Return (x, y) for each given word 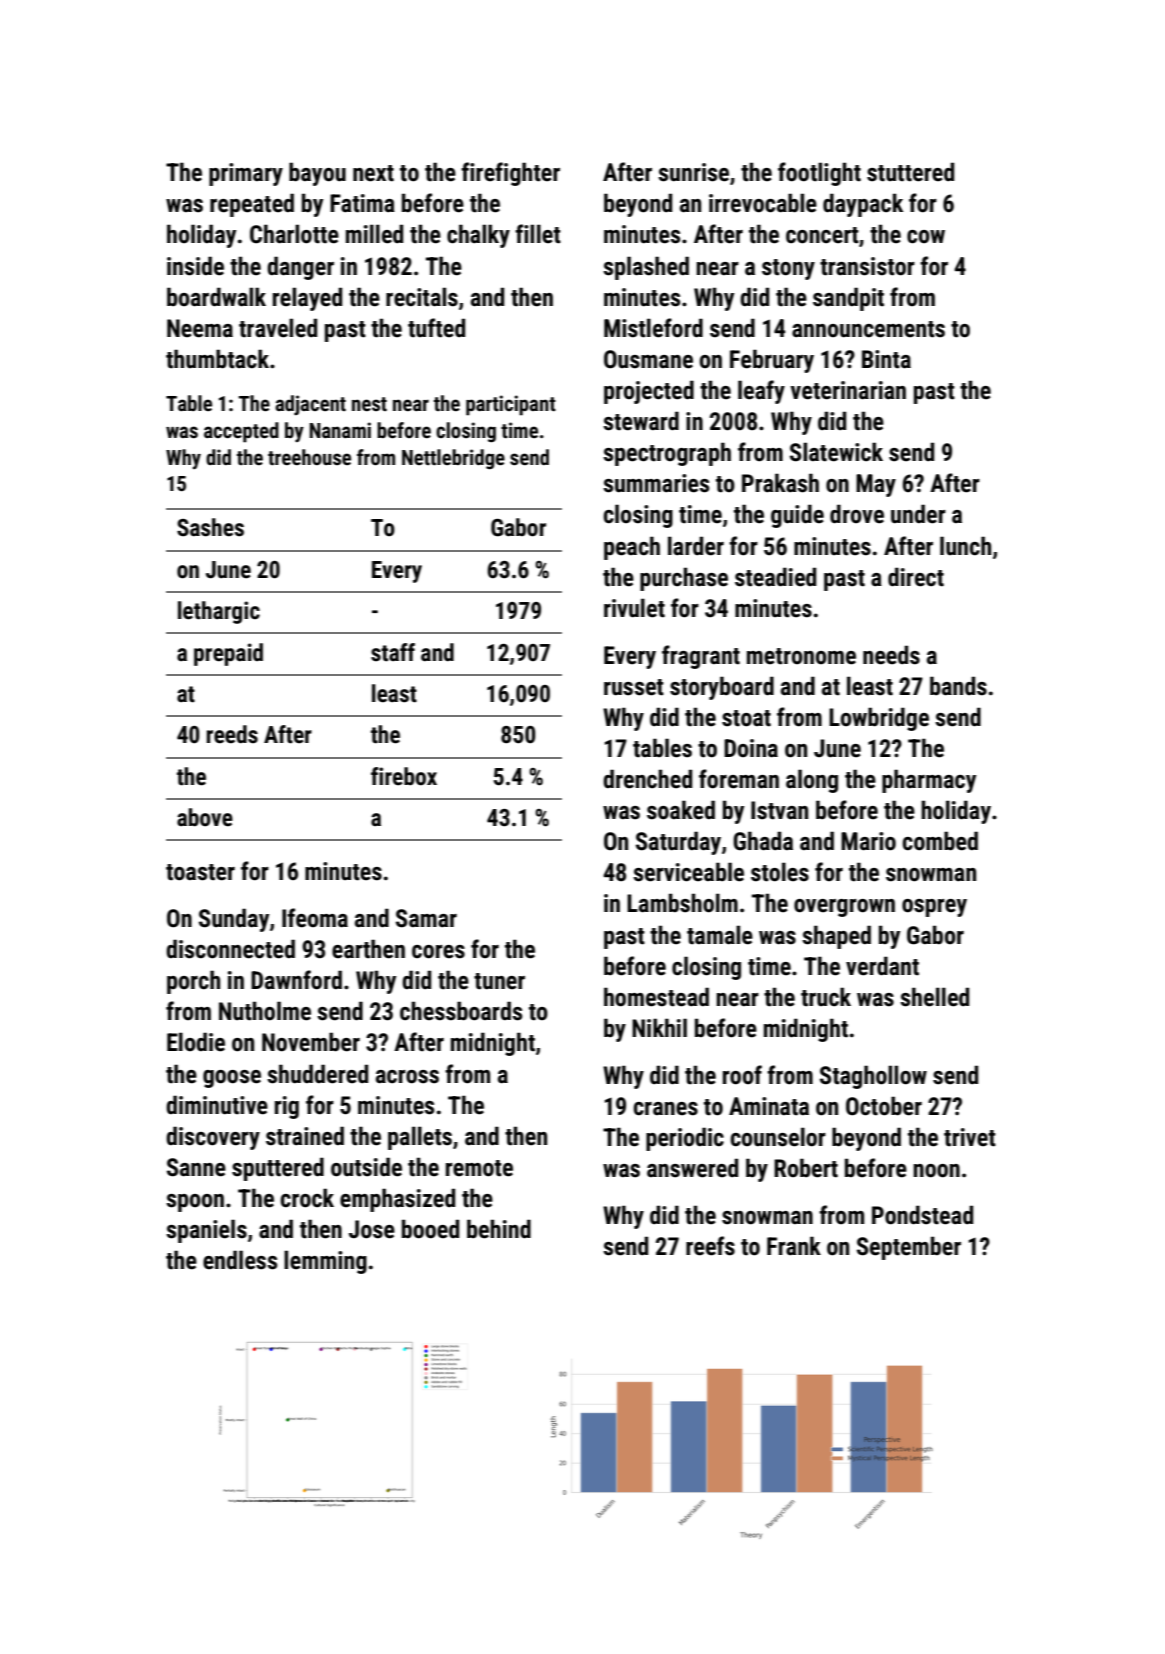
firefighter (510, 174)
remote (479, 1168)
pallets (420, 1138)
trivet (970, 1137)
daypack (863, 205)
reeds (232, 734)
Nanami (340, 430)
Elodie (196, 1042)
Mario (868, 841)
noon (936, 1171)
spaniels (206, 1231)
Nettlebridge (453, 459)
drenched (647, 779)
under (918, 514)
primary (246, 174)
